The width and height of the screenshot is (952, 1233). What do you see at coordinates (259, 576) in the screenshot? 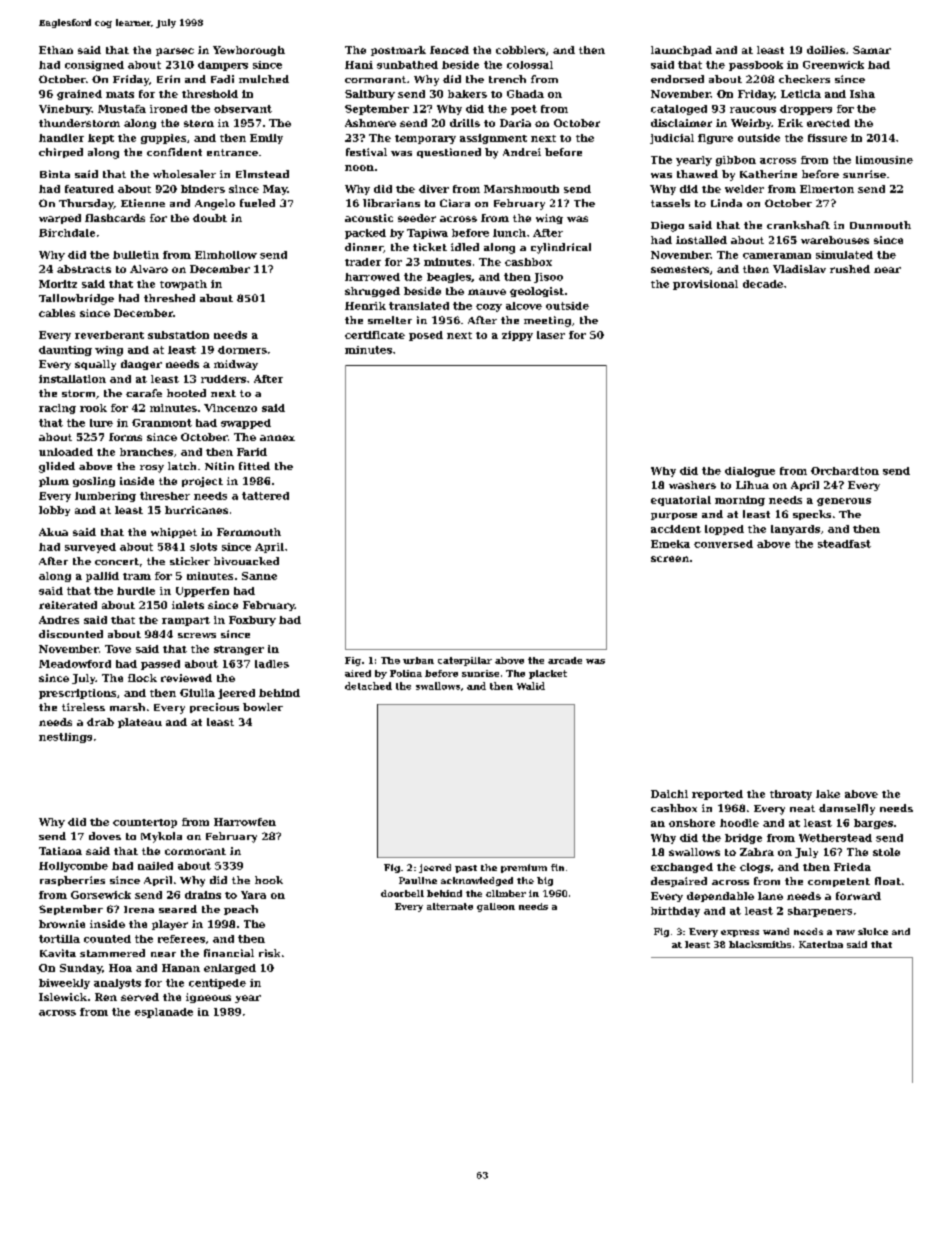
I see `Sanne` at bounding box center [259, 576].
